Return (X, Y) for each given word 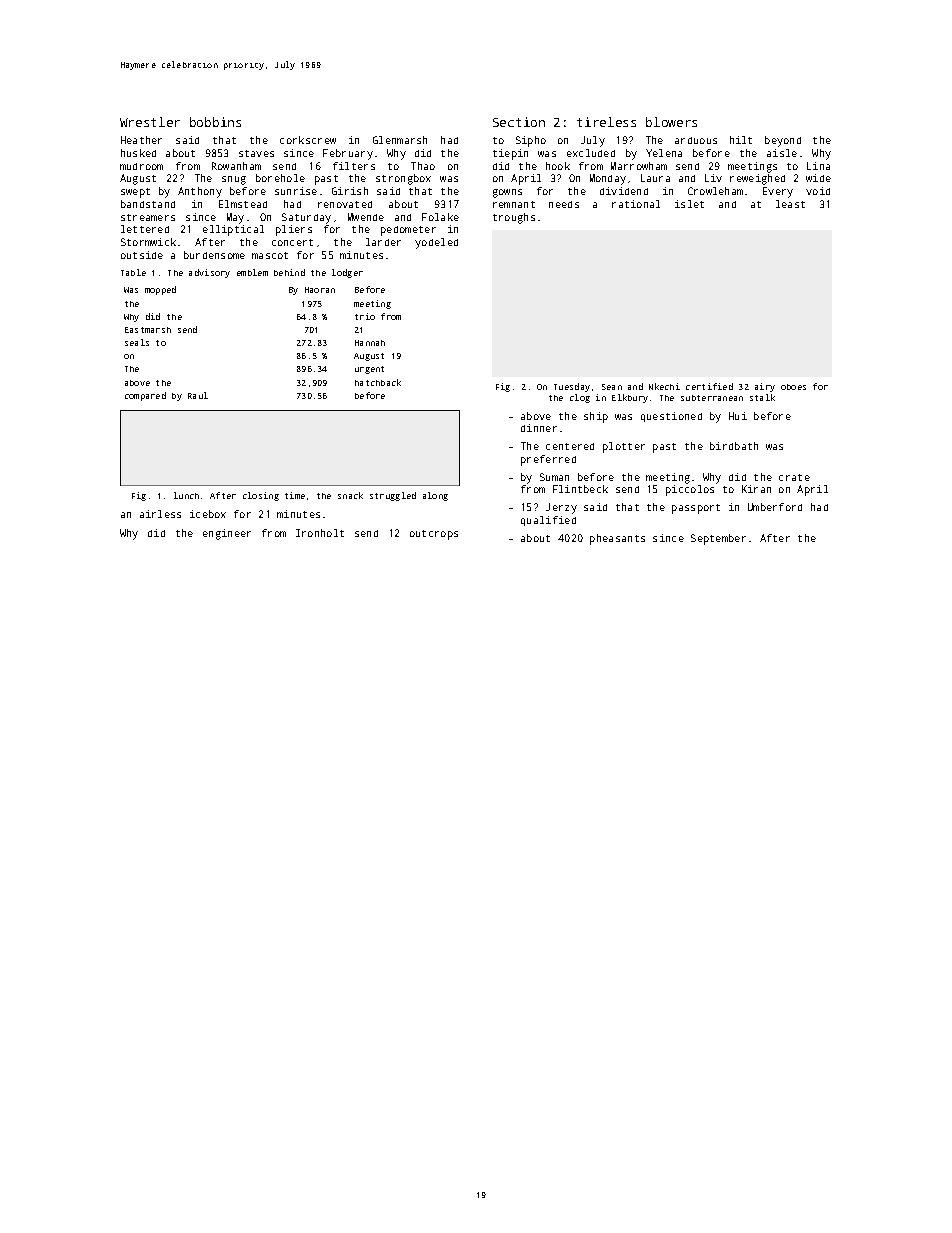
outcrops (434, 535)
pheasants (617, 539)
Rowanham (236, 166)
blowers (671, 122)
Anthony (200, 192)
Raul (198, 395)
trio (365, 316)
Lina (818, 166)
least (790, 204)
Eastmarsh (148, 330)
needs (564, 204)
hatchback (378, 382)
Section (519, 122)
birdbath (734, 446)
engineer (227, 534)
